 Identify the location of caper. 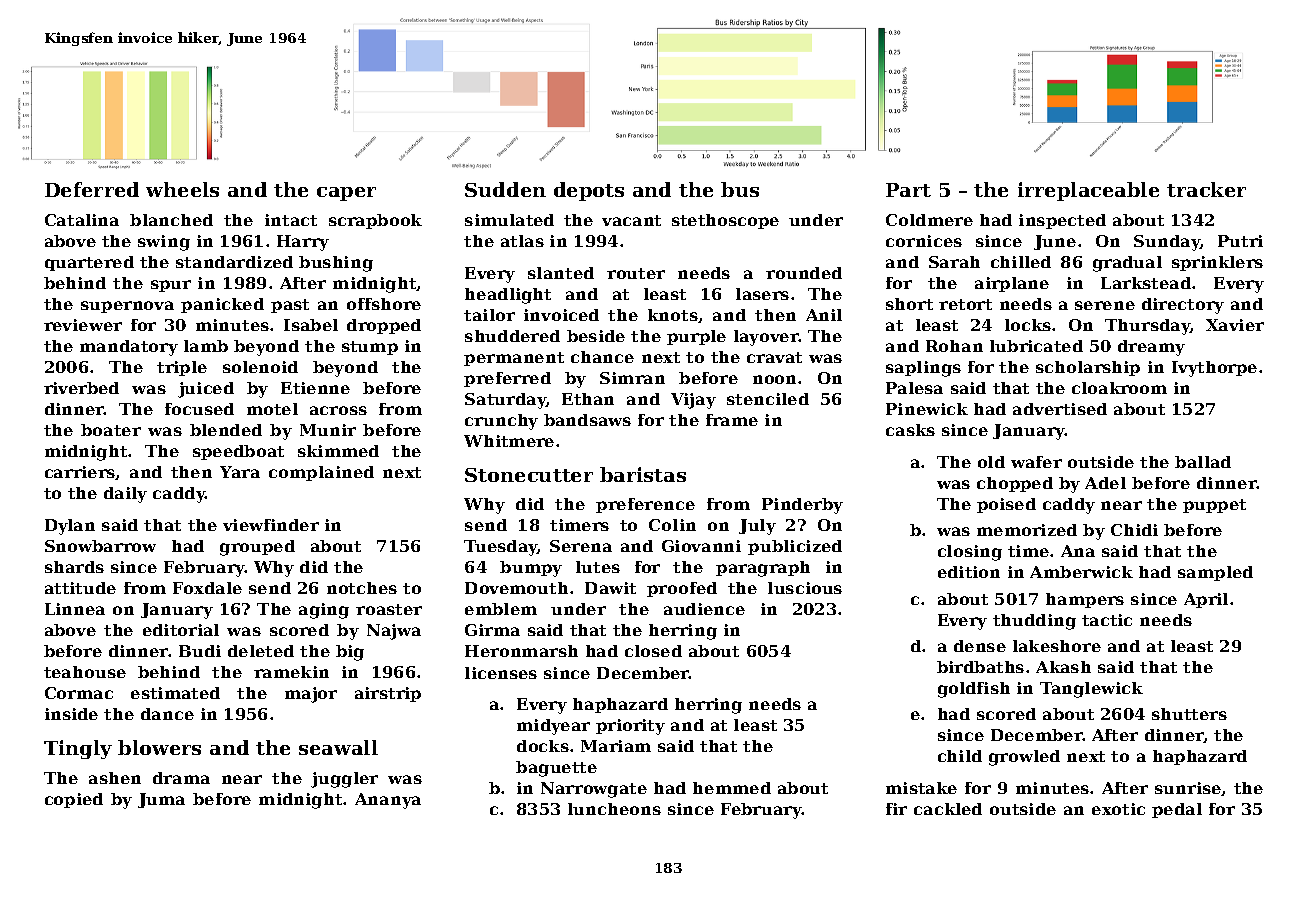
(346, 194).
